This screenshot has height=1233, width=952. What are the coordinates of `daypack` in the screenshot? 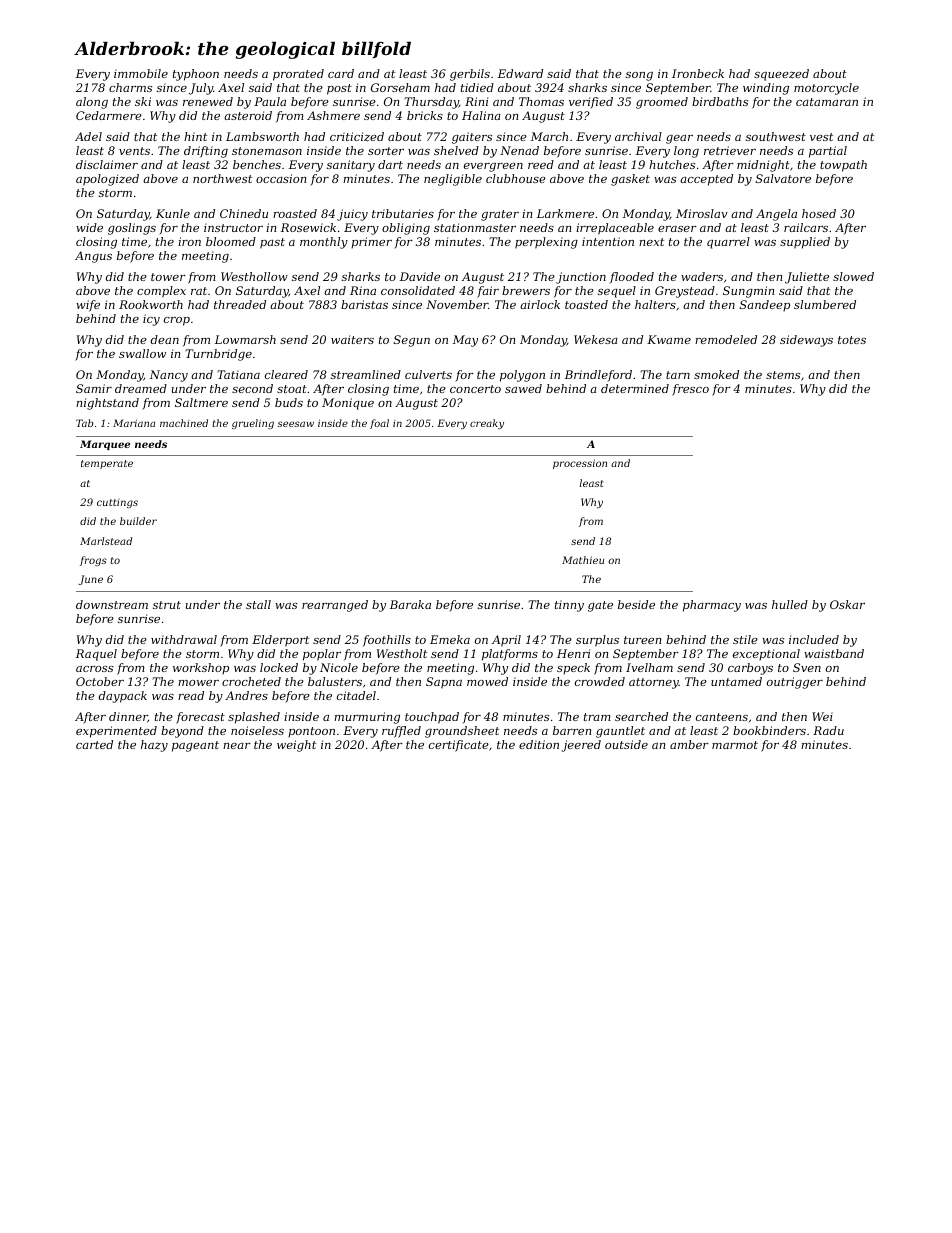 It's located at (123, 697).
